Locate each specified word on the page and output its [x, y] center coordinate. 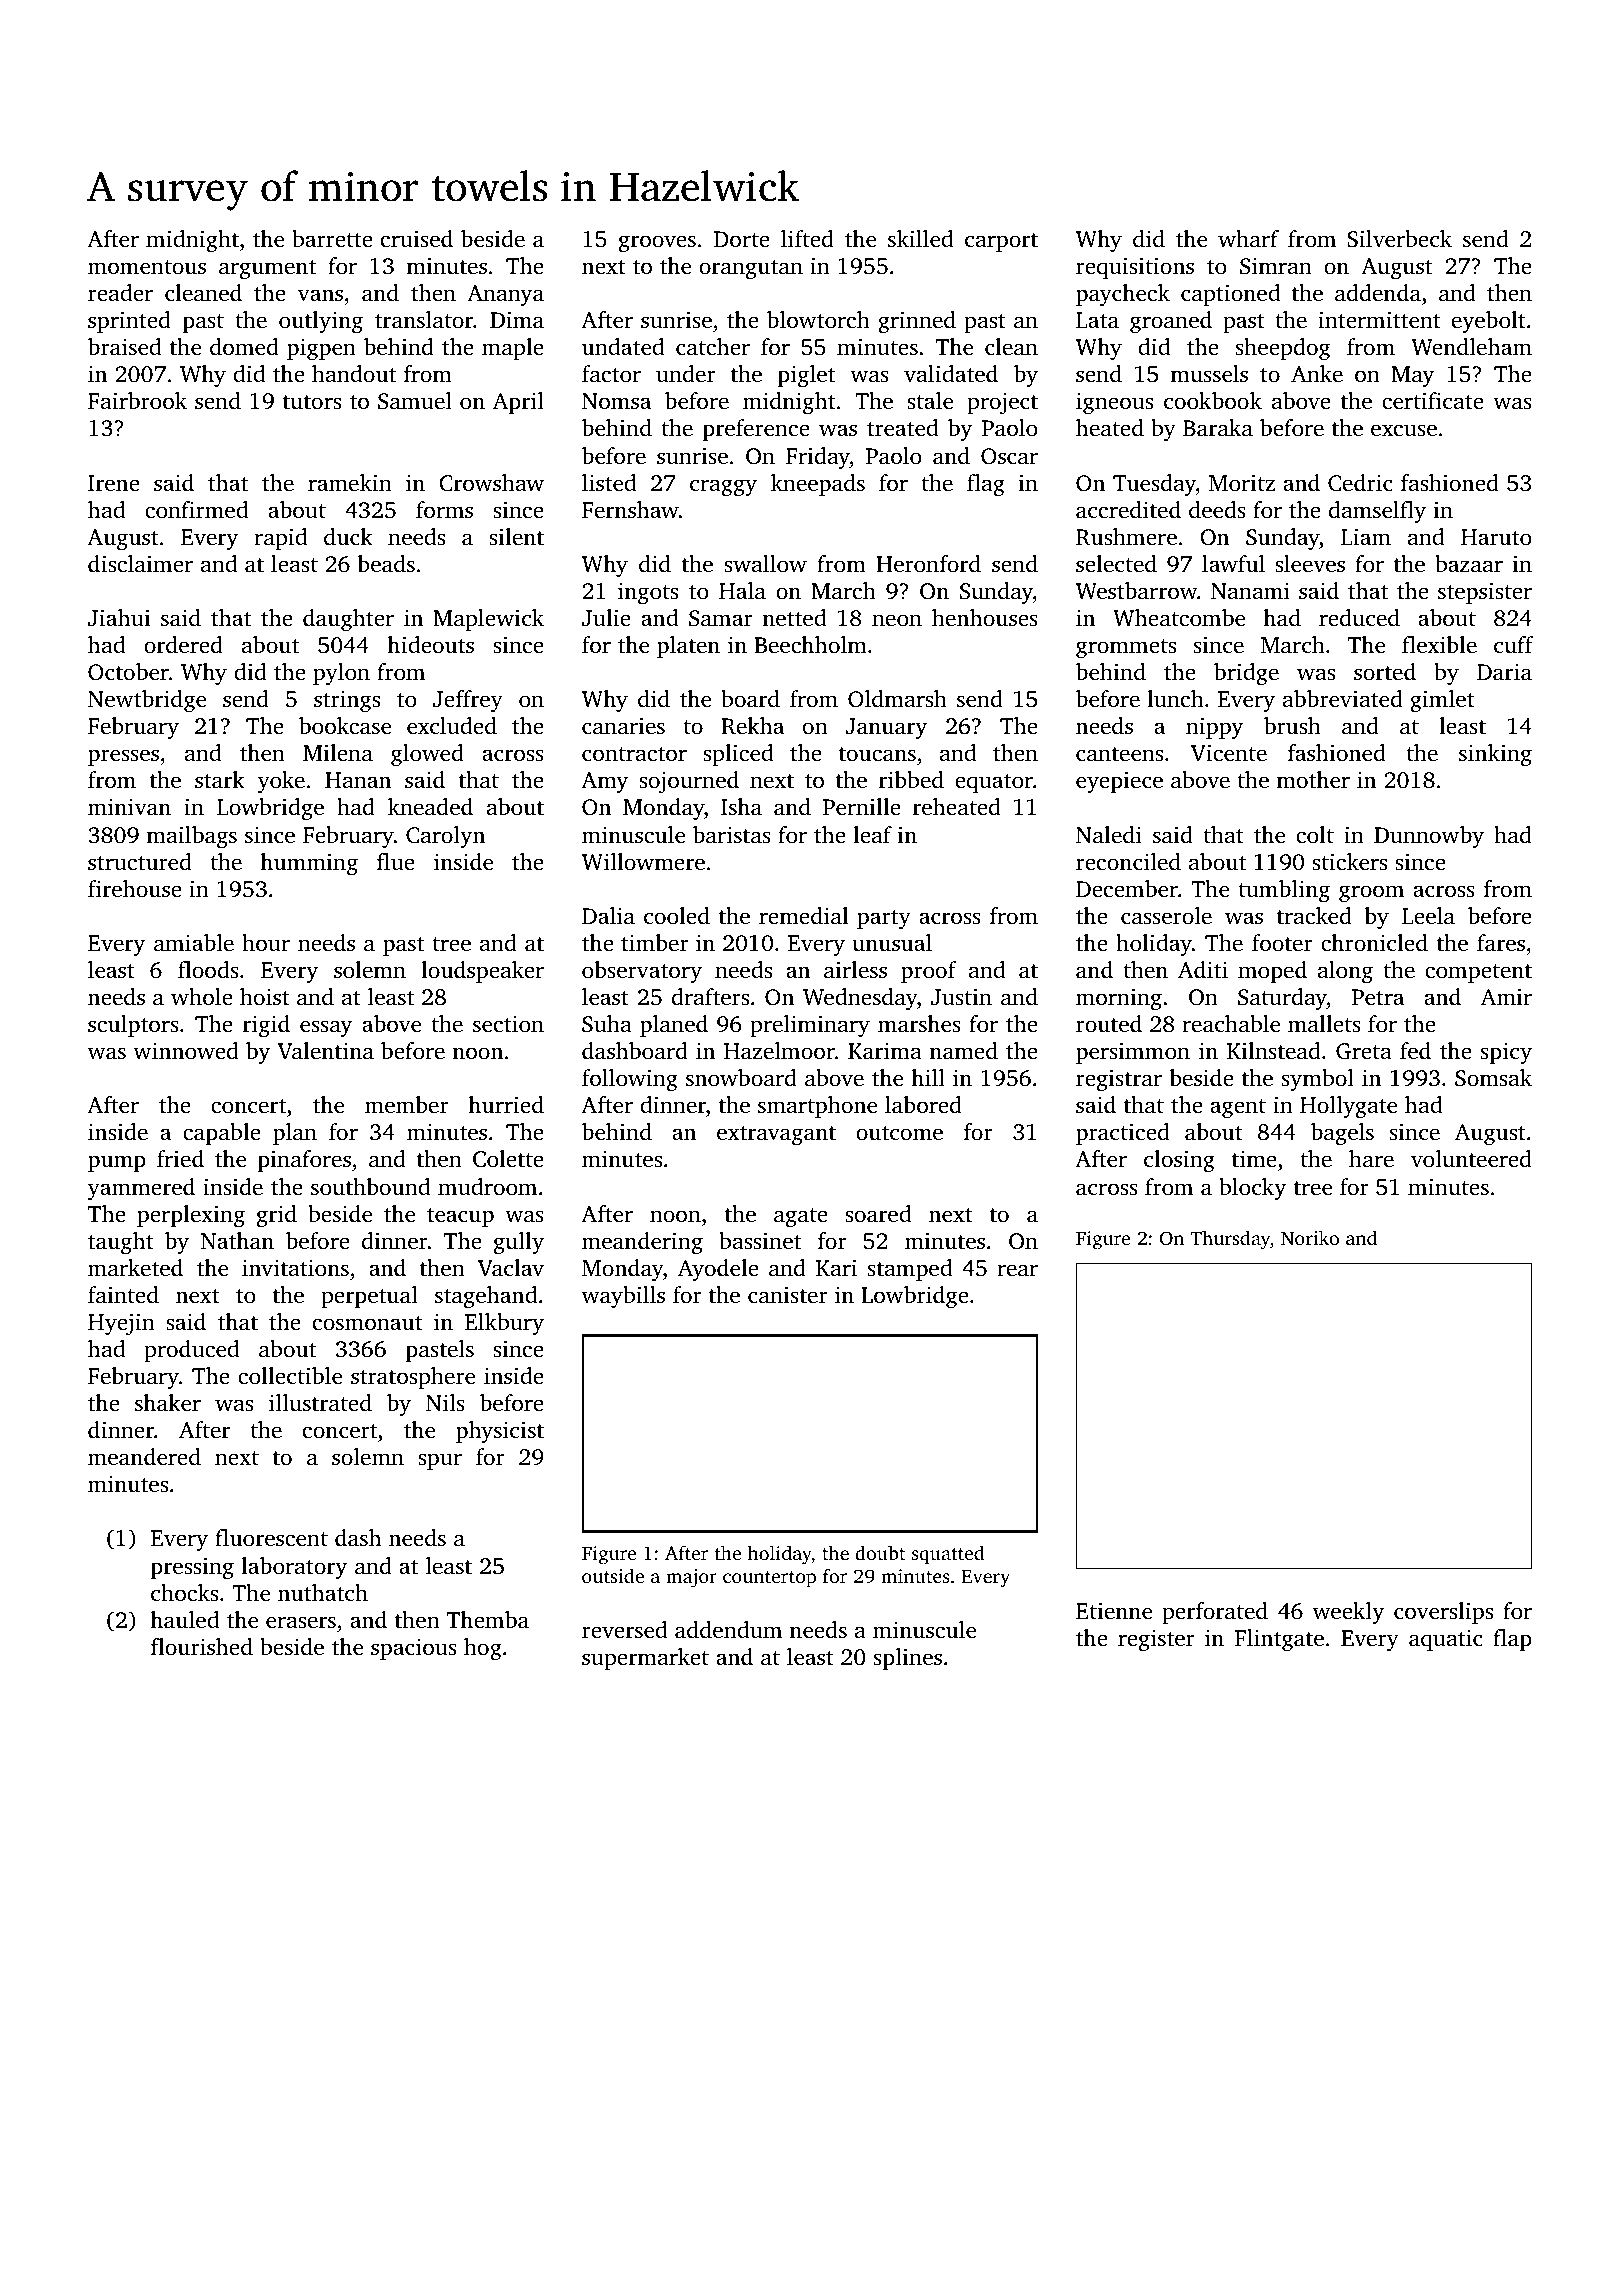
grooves [657, 244]
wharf [1248, 238]
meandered [144, 1457]
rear [1017, 1270]
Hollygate [1348, 1107]
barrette [332, 238]
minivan [129, 806]
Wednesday [860, 999]
